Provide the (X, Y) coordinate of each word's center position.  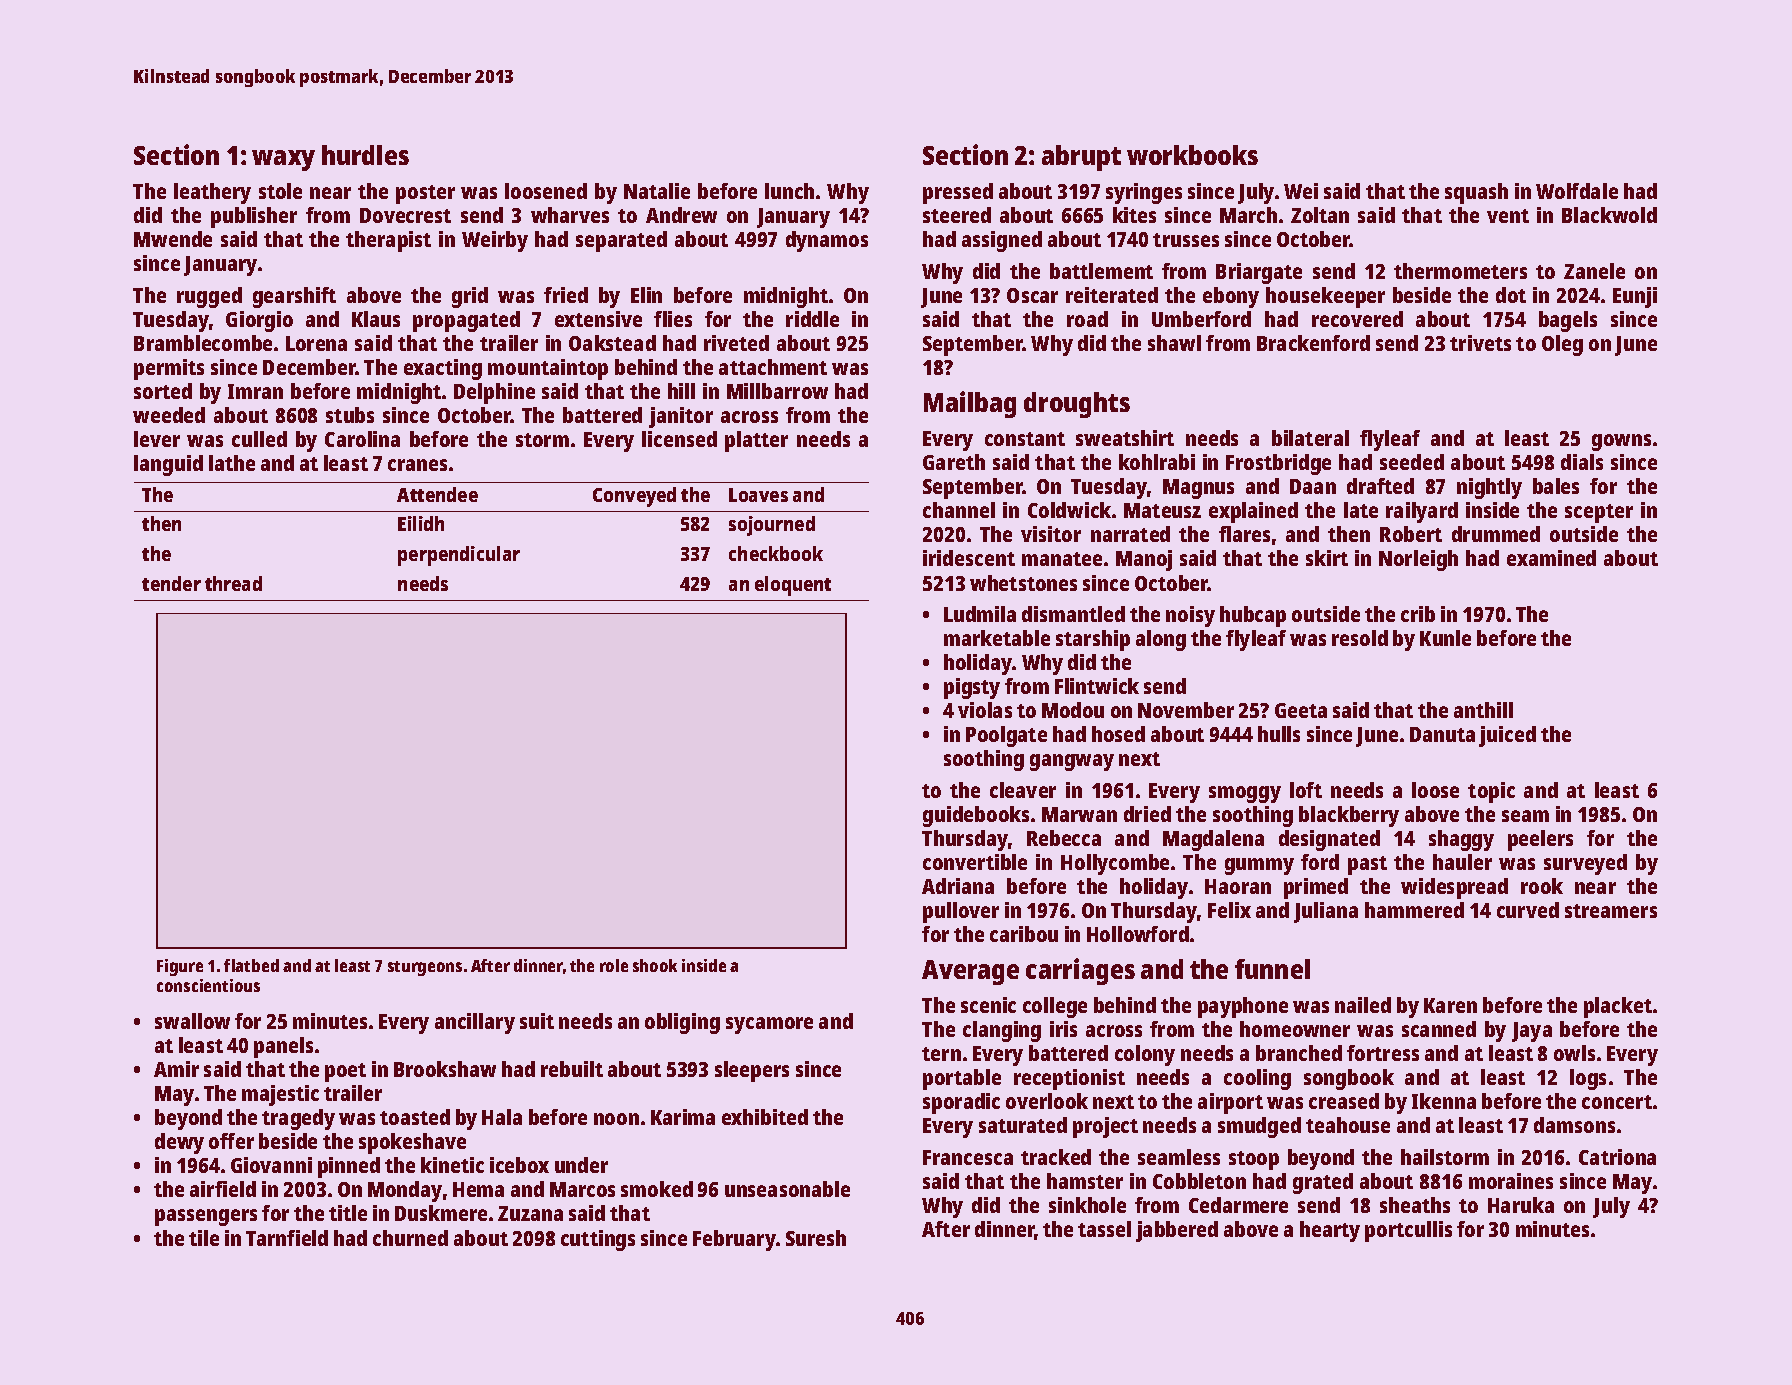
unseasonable (787, 1189)
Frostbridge (1278, 464)
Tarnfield (287, 1238)
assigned (1002, 241)
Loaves (758, 495)
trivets (1480, 343)
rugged (209, 297)
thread (233, 583)
